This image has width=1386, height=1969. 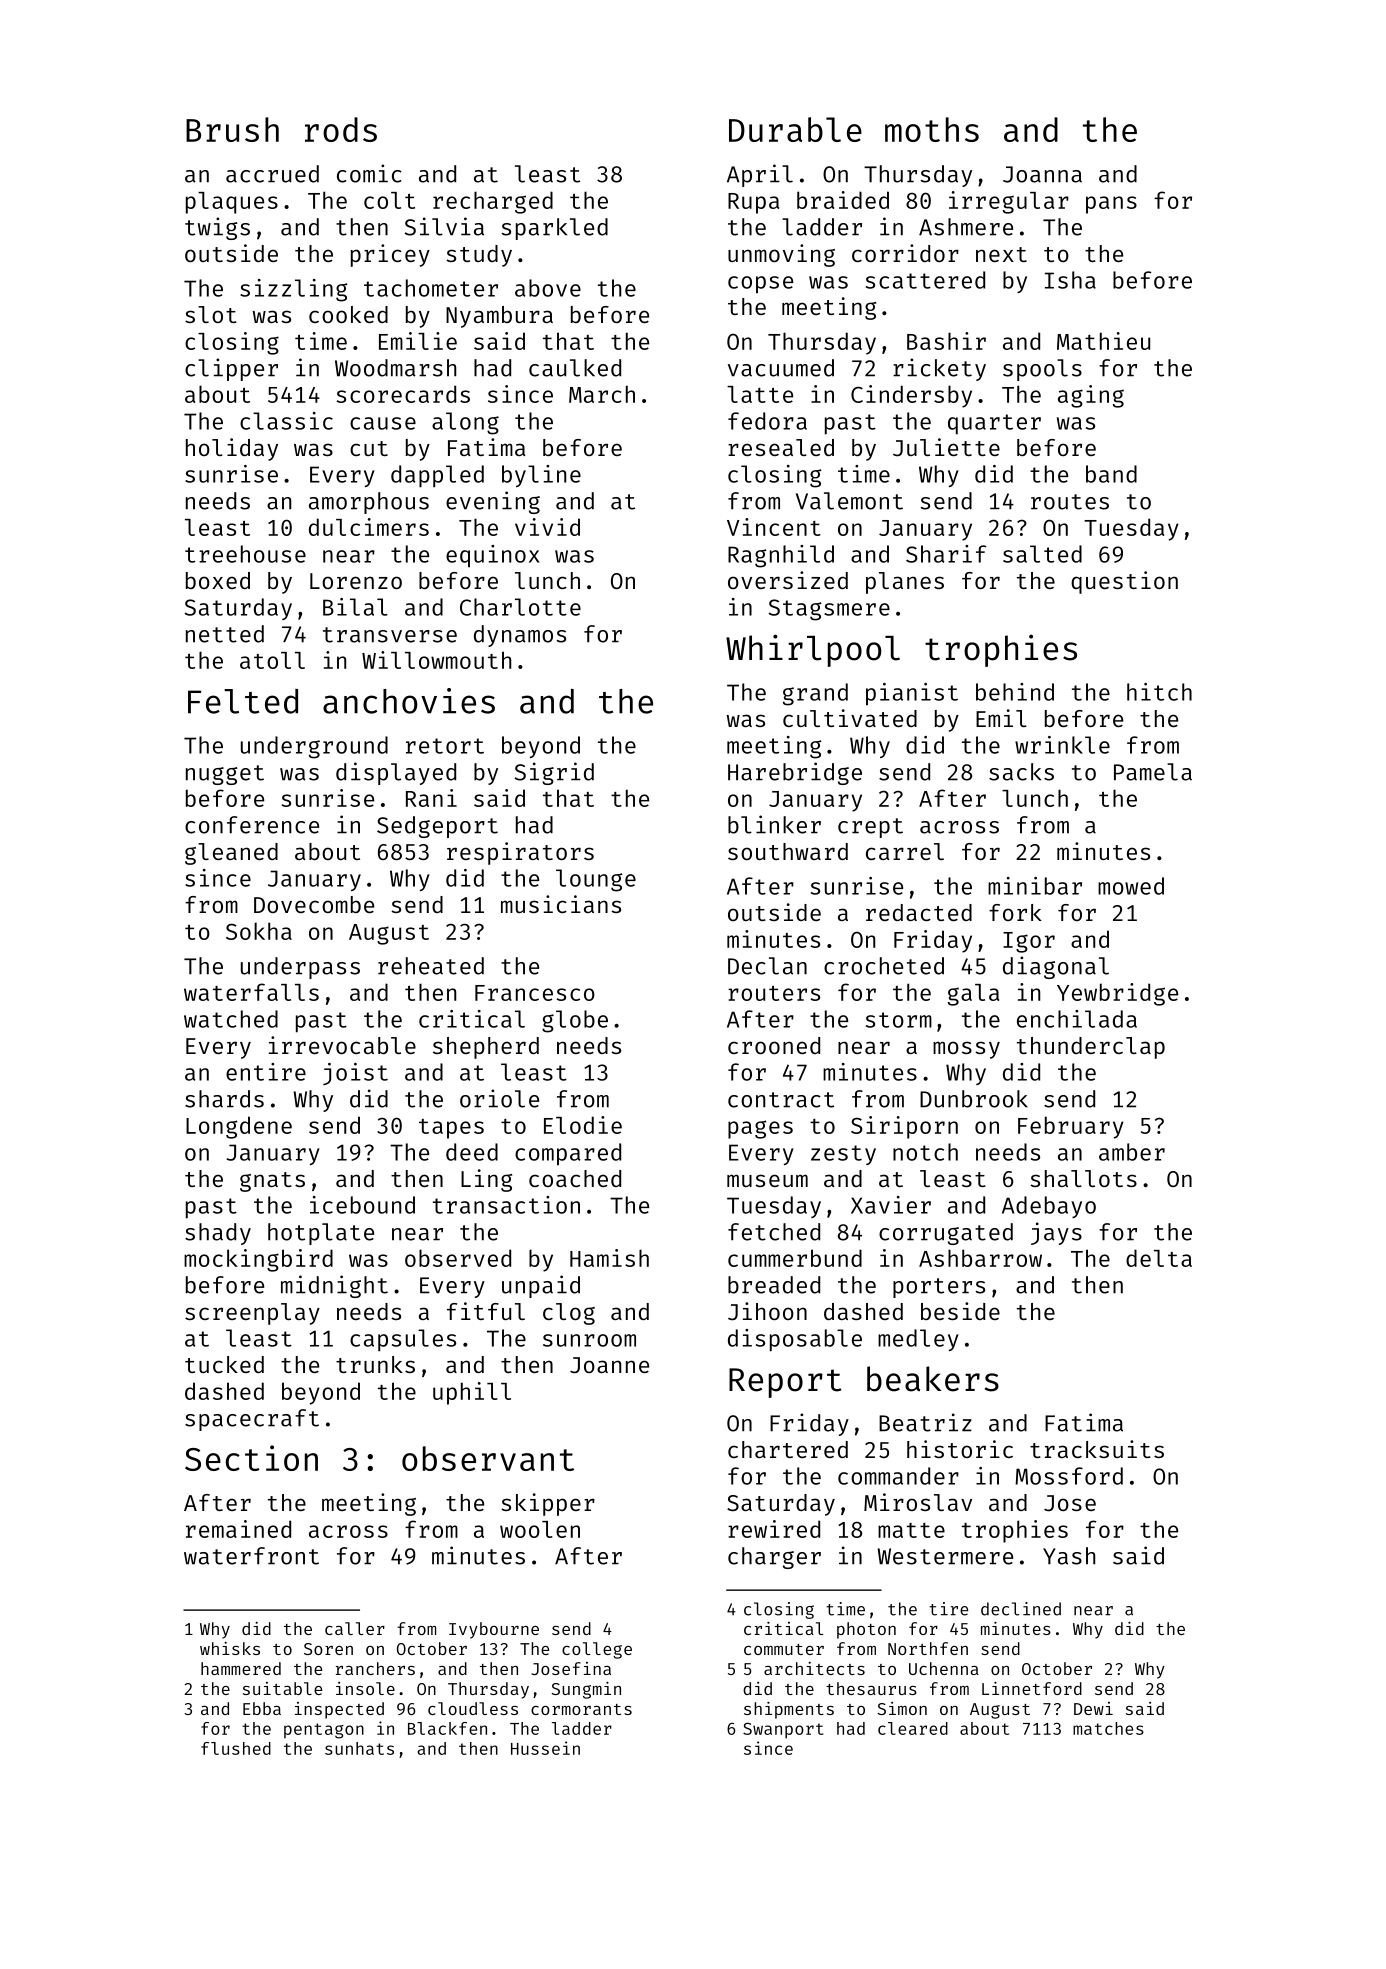 What do you see at coordinates (1132, 1152) in the image?
I see `amber` at bounding box center [1132, 1152].
